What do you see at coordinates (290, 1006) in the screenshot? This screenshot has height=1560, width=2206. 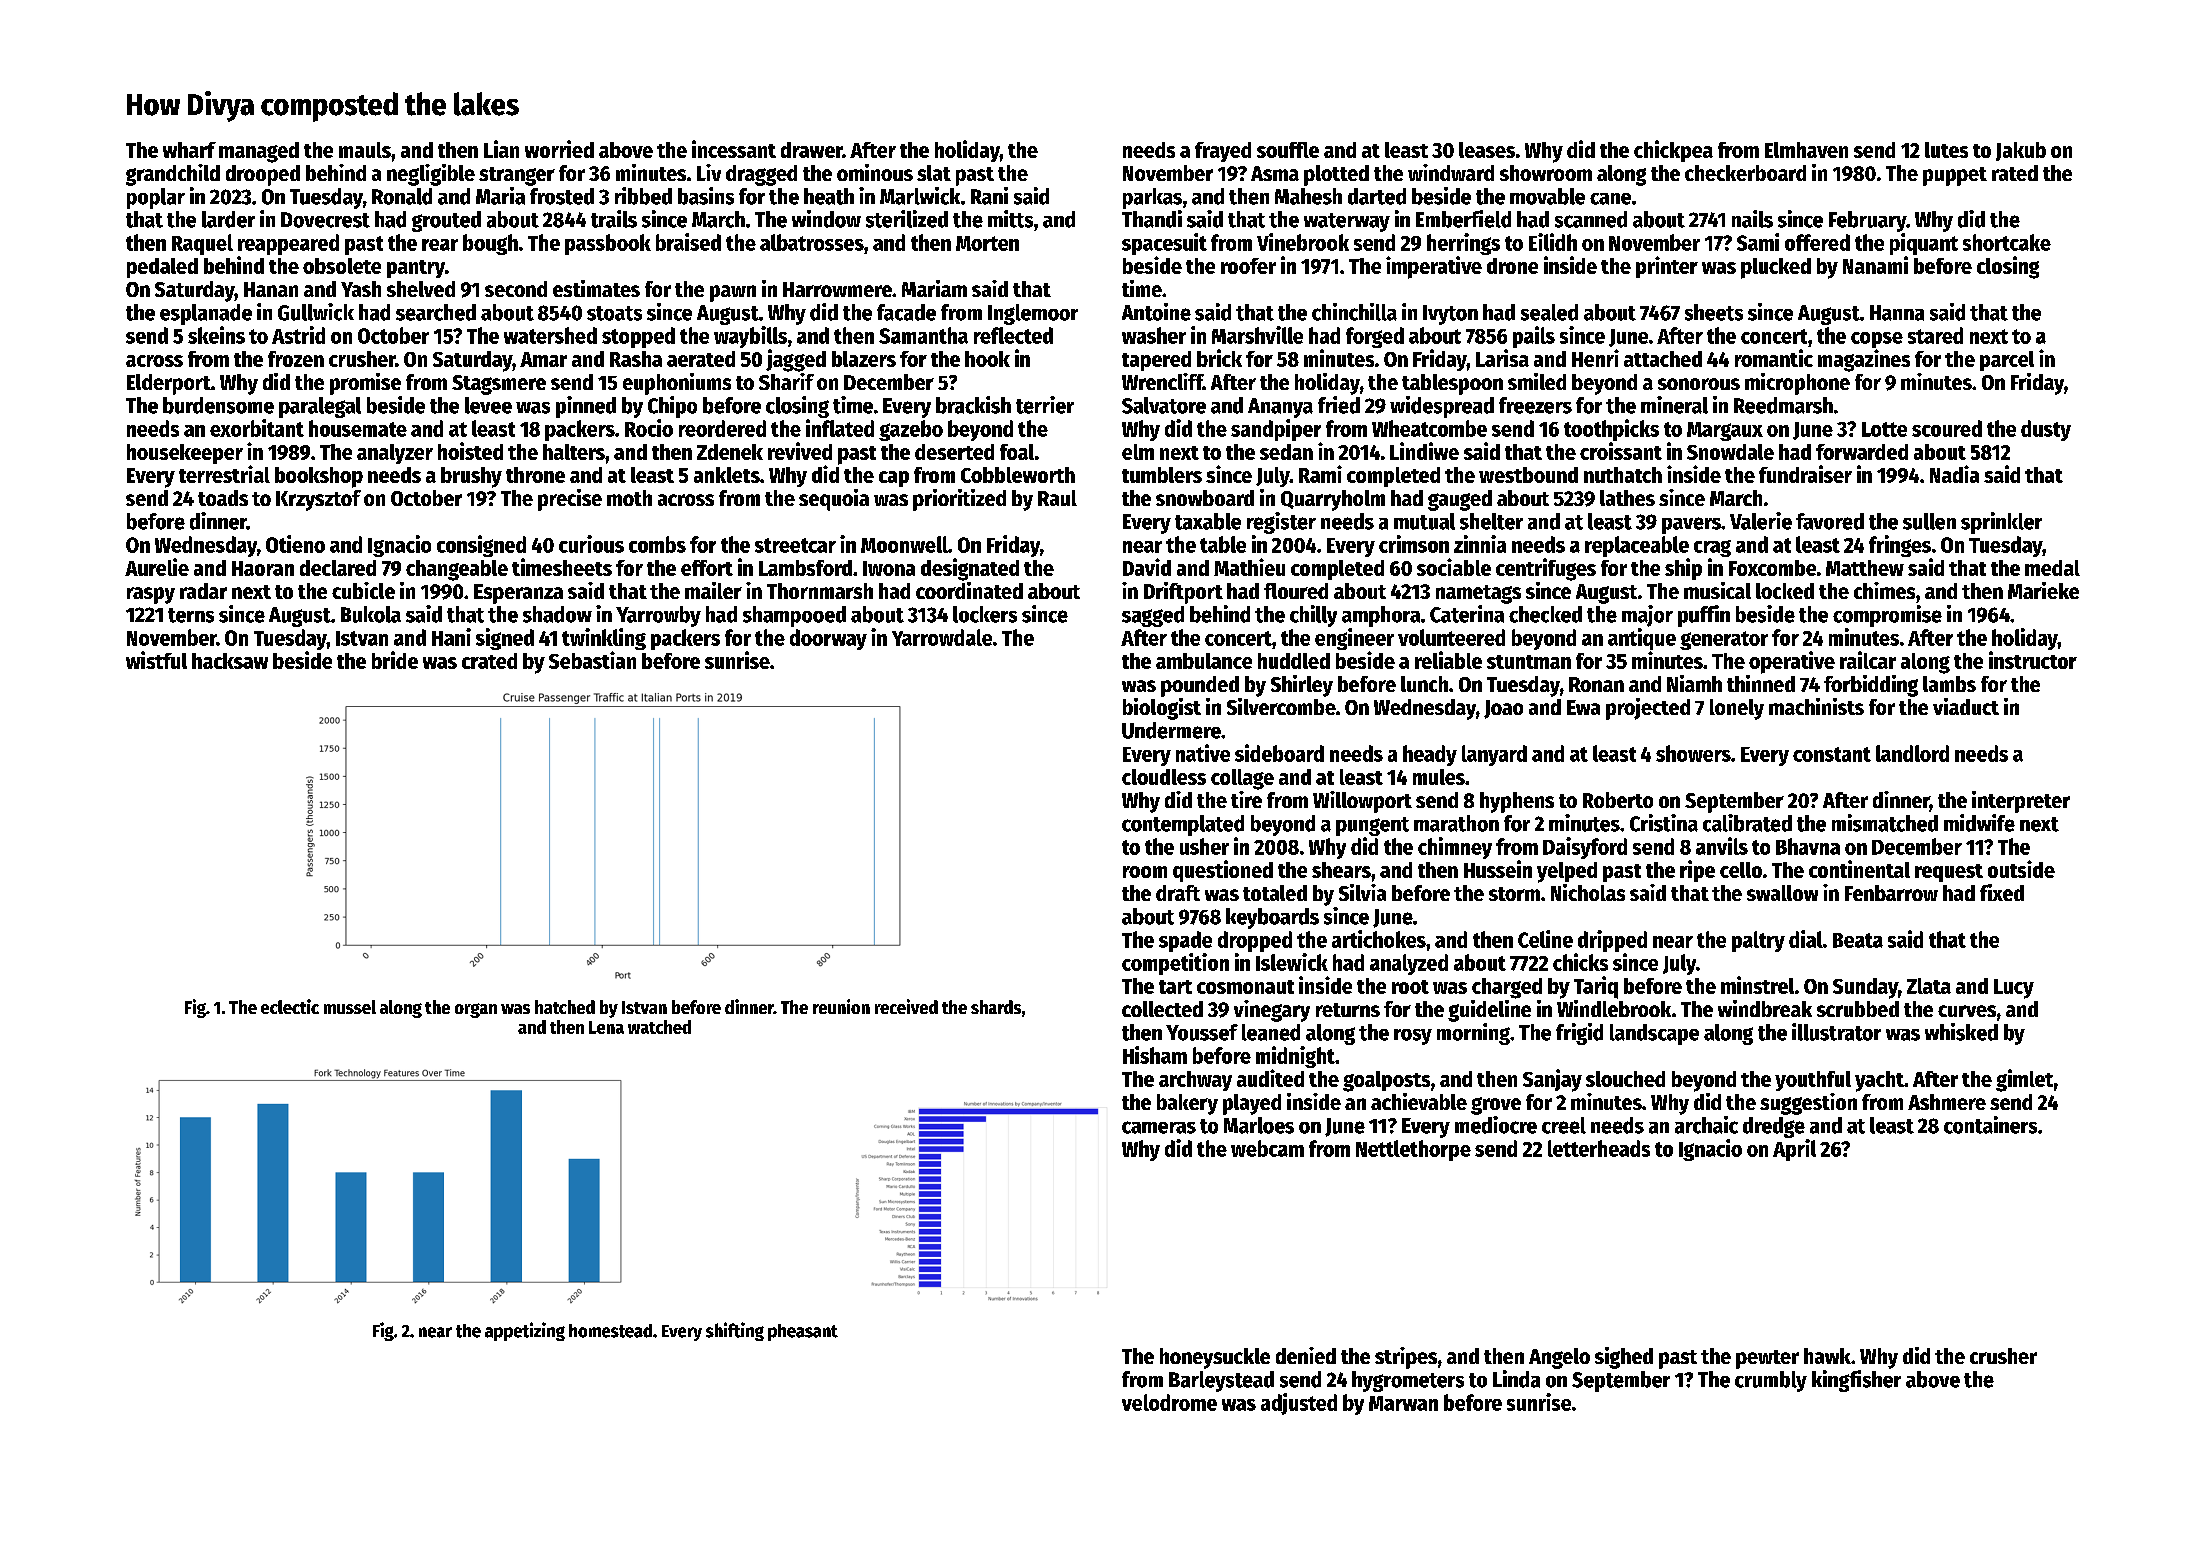 I see `eclectic` at bounding box center [290, 1006].
